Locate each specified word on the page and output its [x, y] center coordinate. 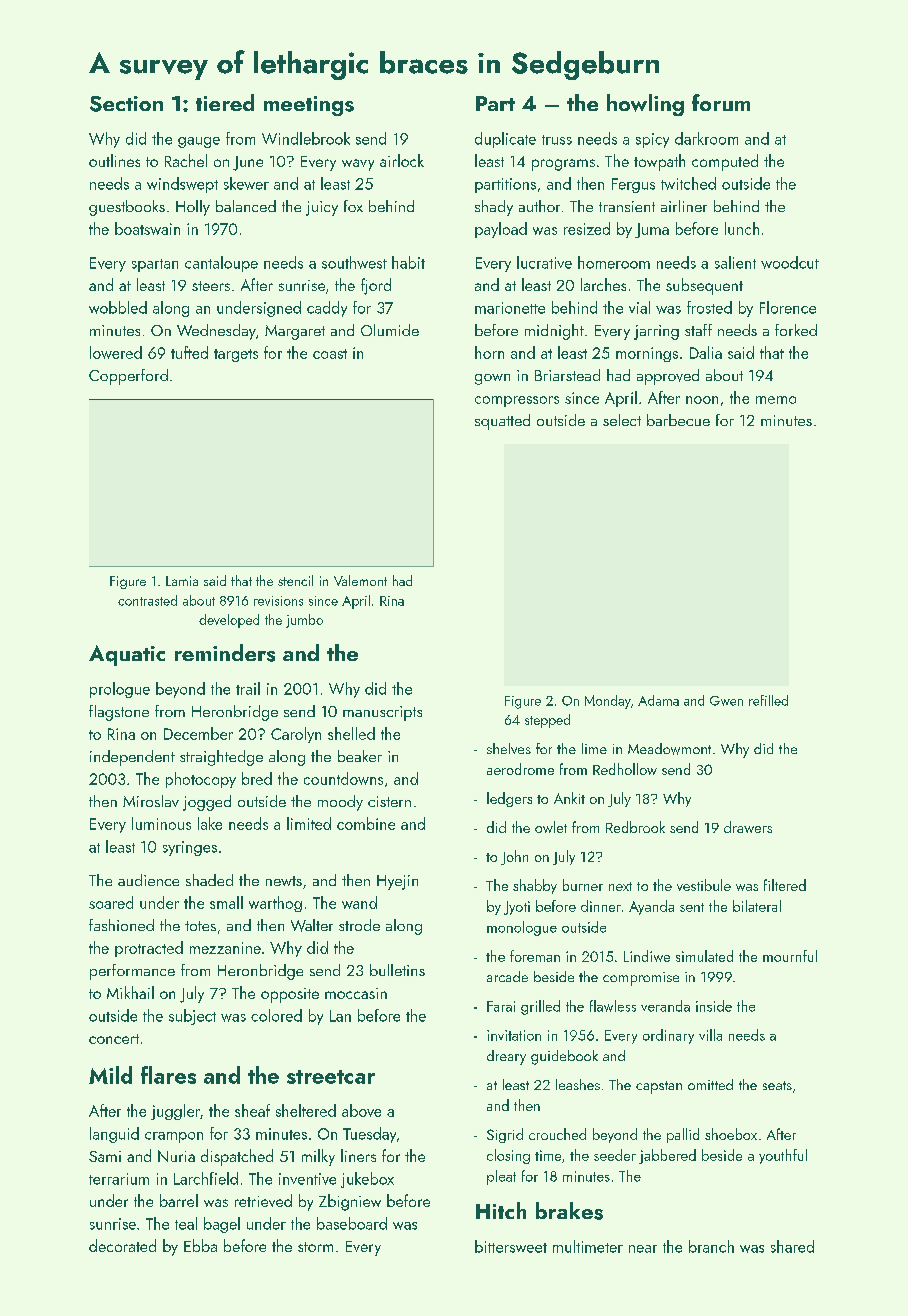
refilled [768, 700]
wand [359, 902]
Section [126, 104]
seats [777, 1085]
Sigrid [505, 1135]
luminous [161, 823]
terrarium [119, 1179]
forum [721, 102]
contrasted [147, 600]
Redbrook [635, 827]
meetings [309, 106]
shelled [351, 733]
